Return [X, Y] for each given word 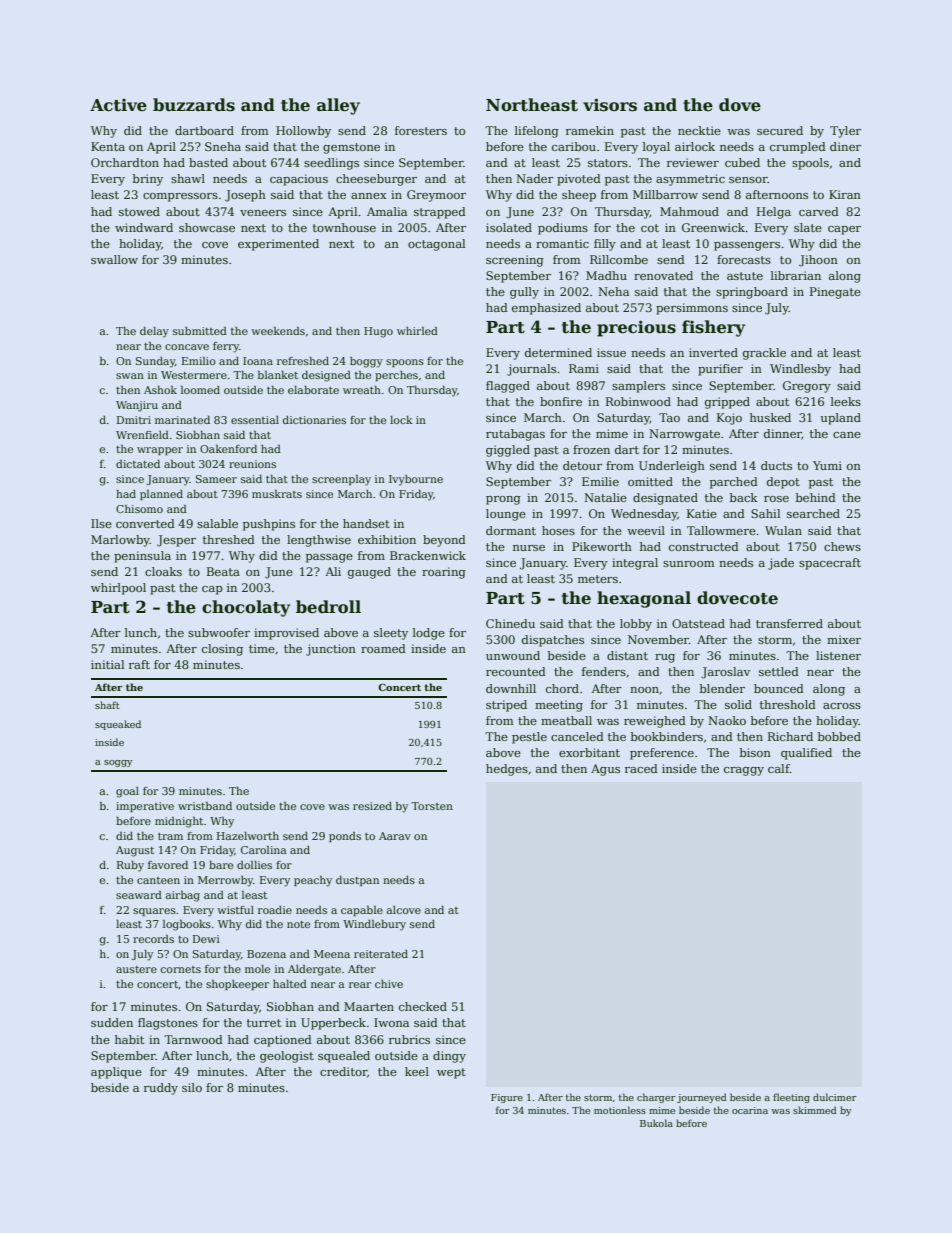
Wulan [783, 530]
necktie [699, 130]
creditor [343, 1071]
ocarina [750, 1110]
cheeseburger [376, 180]
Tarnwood [193, 1039]
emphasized [546, 309]
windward [144, 227]
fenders [604, 671]
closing [222, 650]
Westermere [194, 375]
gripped [727, 403]
